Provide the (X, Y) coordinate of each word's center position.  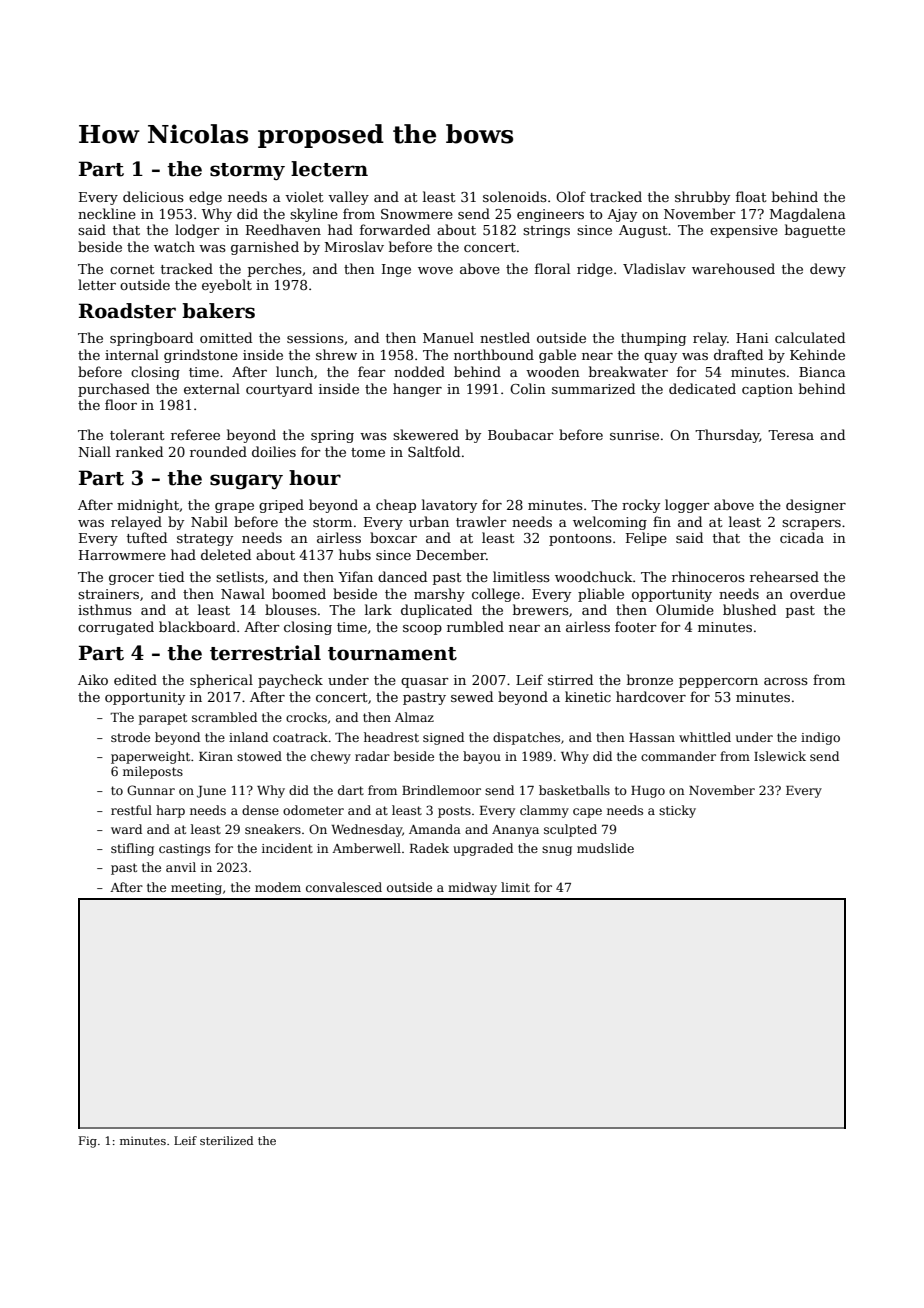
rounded (218, 451)
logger (687, 506)
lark (378, 609)
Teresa (791, 435)
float (751, 196)
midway (472, 888)
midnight (148, 506)
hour (315, 478)
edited (135, 679)
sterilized (226, 1140)
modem (278, 887)
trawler (481, 521)
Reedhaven (283, 229)
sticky (677, 811)
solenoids (515, 196)
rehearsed (784, 576)
